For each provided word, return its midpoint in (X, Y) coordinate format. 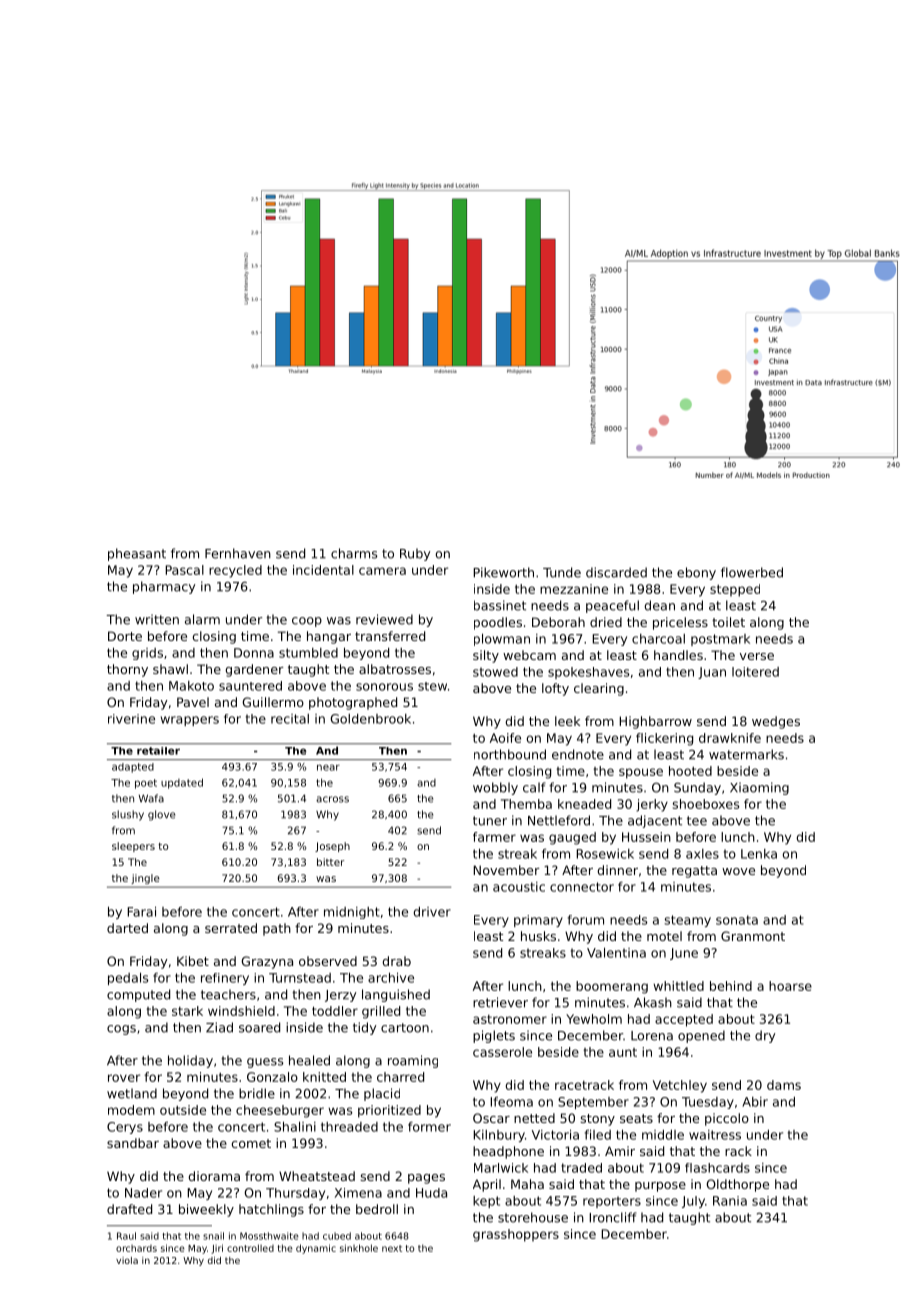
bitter (330, 862)
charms (354, 553)
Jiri (217, 1249)
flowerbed (752, 572)
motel (664, 936)
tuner (490, 821)
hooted (690, 771)
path (277, 929)
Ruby (415, 554)
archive (391, 978)
